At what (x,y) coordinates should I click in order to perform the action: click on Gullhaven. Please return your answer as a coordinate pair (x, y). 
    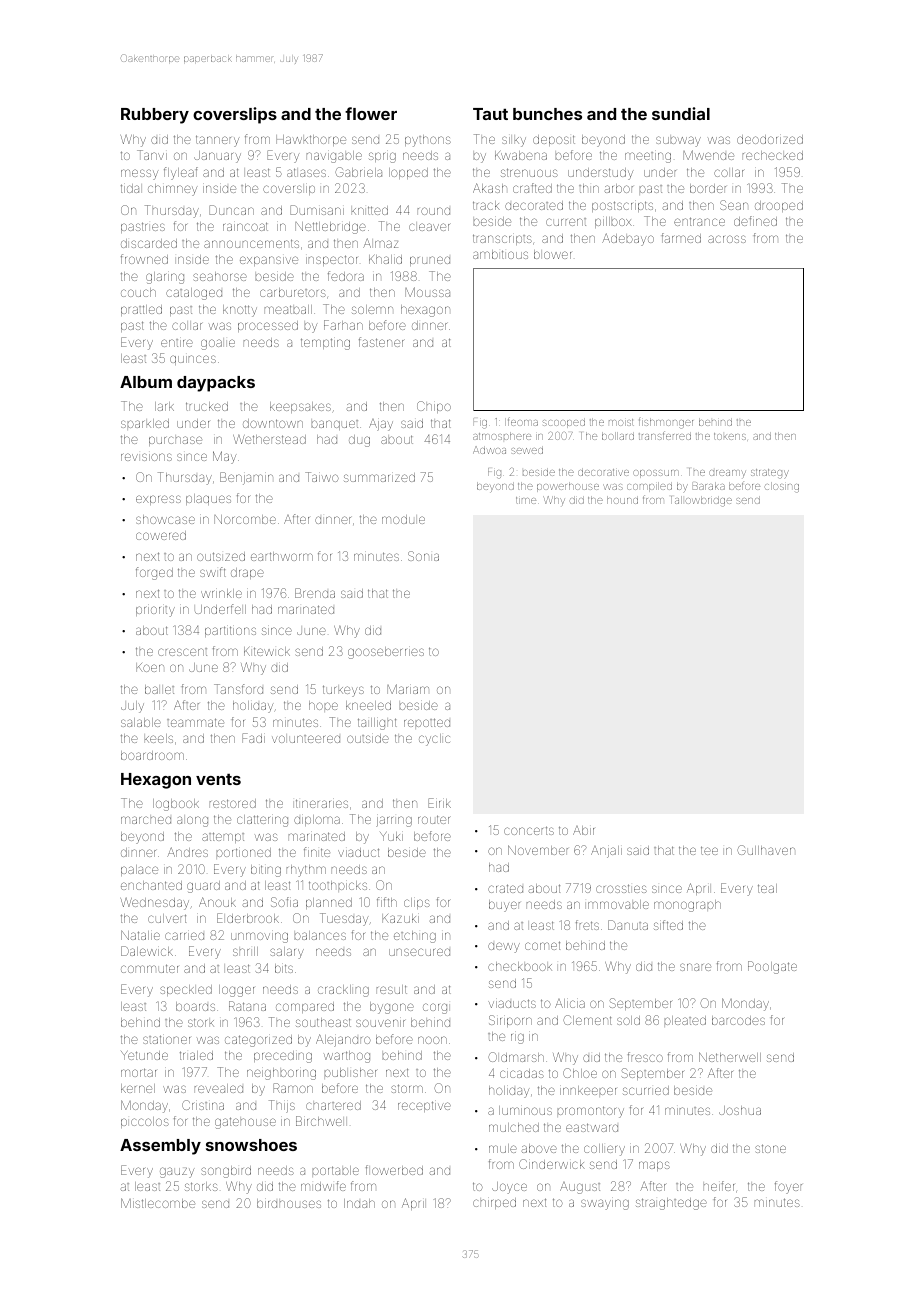
    Looking at the image, I should click on (766, 850).
